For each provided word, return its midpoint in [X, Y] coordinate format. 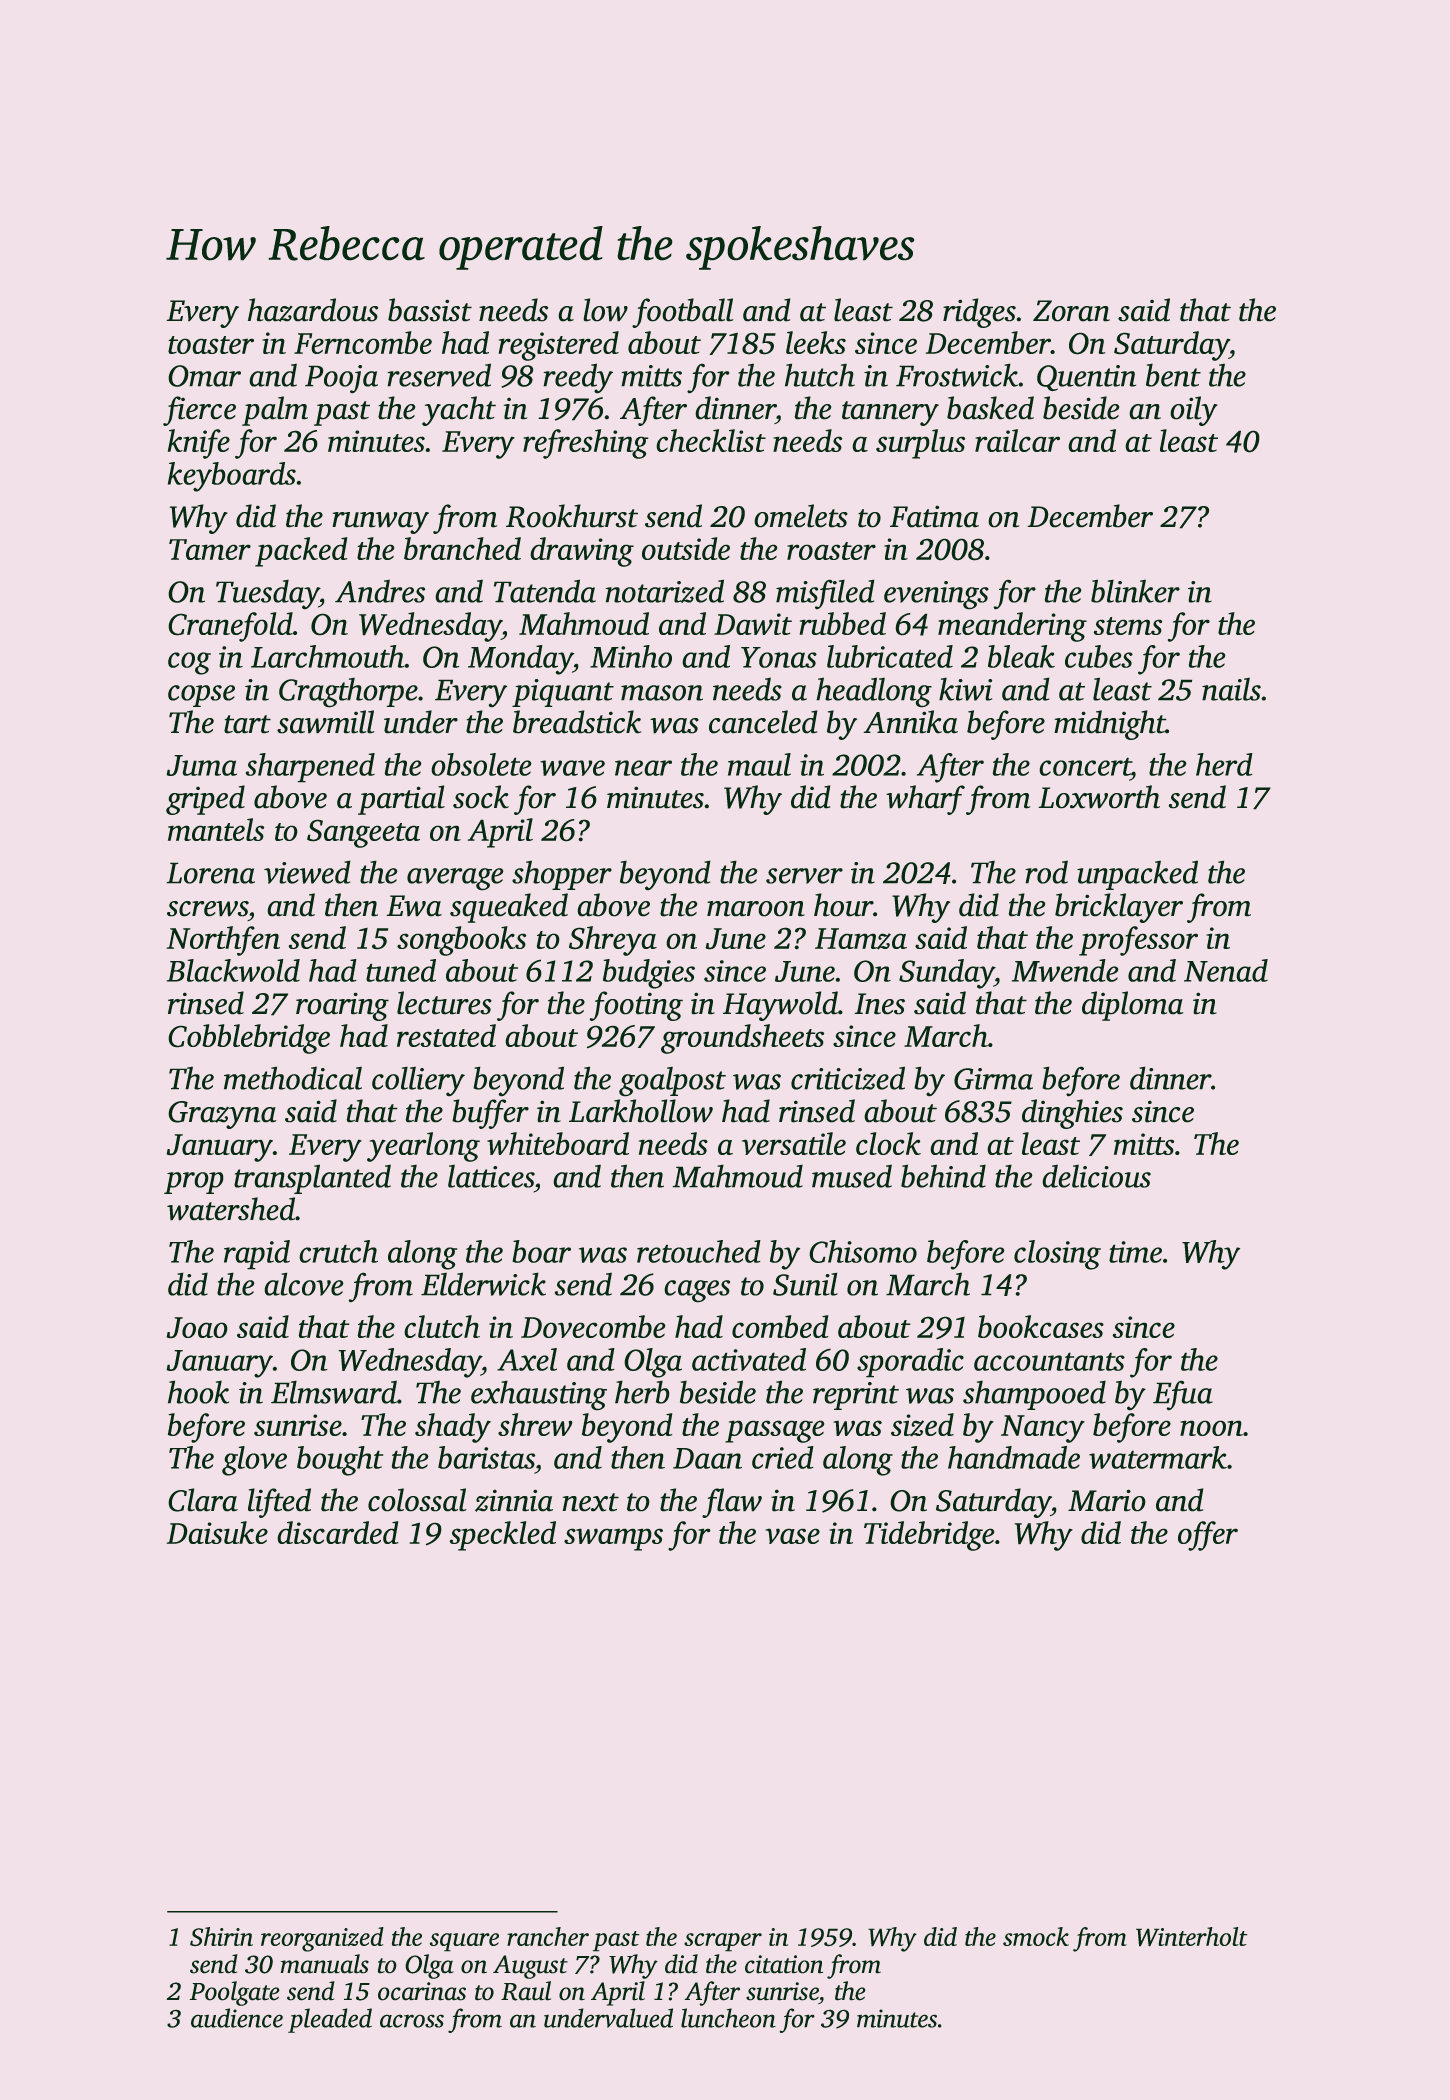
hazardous [313, 310]
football [683, 313]
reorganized [322, 1939]
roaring [342, 1006]
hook [198, 1392]
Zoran [1071, 311]
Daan [707, 1458]
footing [636, 1006]
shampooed [1034, 1395]
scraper [723, 1942]
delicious [1096, 1176]
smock [1036, 1936]
